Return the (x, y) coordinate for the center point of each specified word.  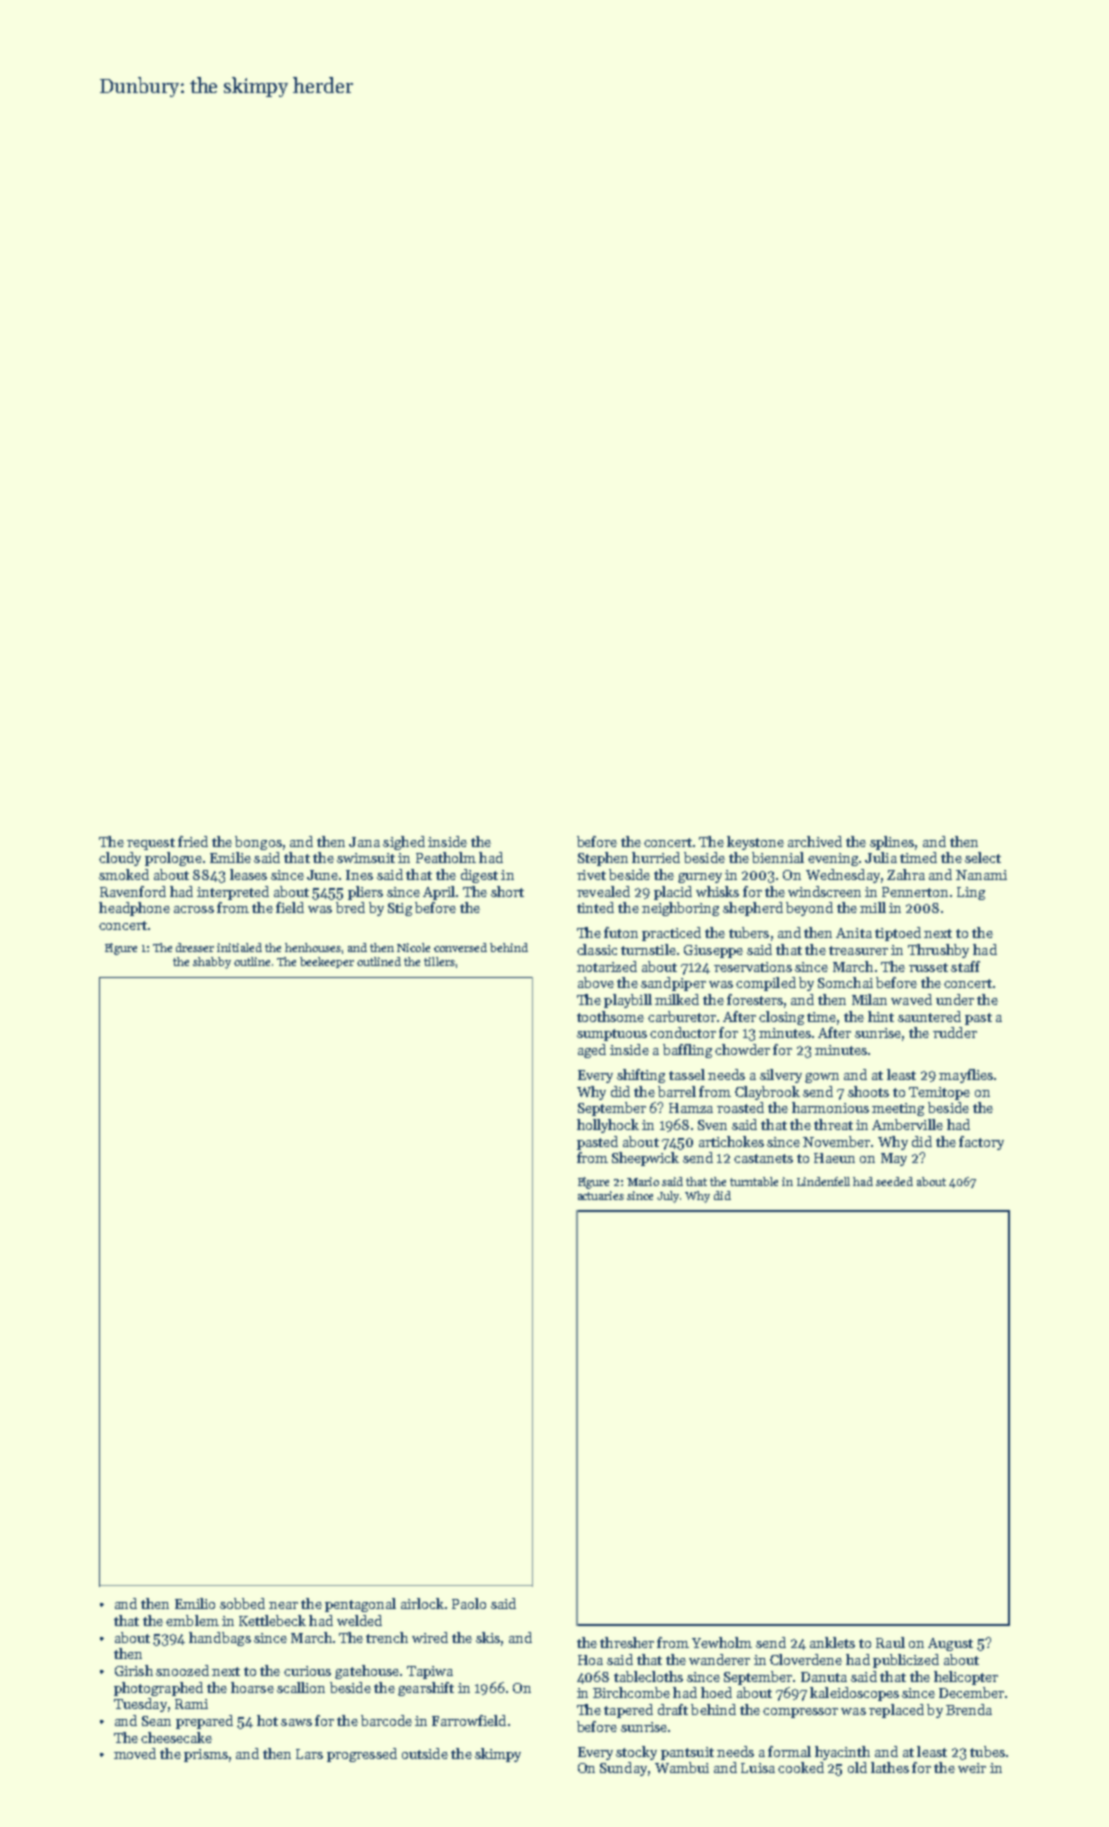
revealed (603, 891)
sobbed (242, 1603)
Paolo (469, 1603)
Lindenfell (823, 1181)
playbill (628, 1001)
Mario (643, 1181)
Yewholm (722, 1642)
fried (193, 841)
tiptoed (898, 934)
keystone (755, 843)
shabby (212, 963)
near (283, 1605)
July (668, 1197)
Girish (134, 1670)
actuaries (601, 1195)
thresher (627, 1642)
